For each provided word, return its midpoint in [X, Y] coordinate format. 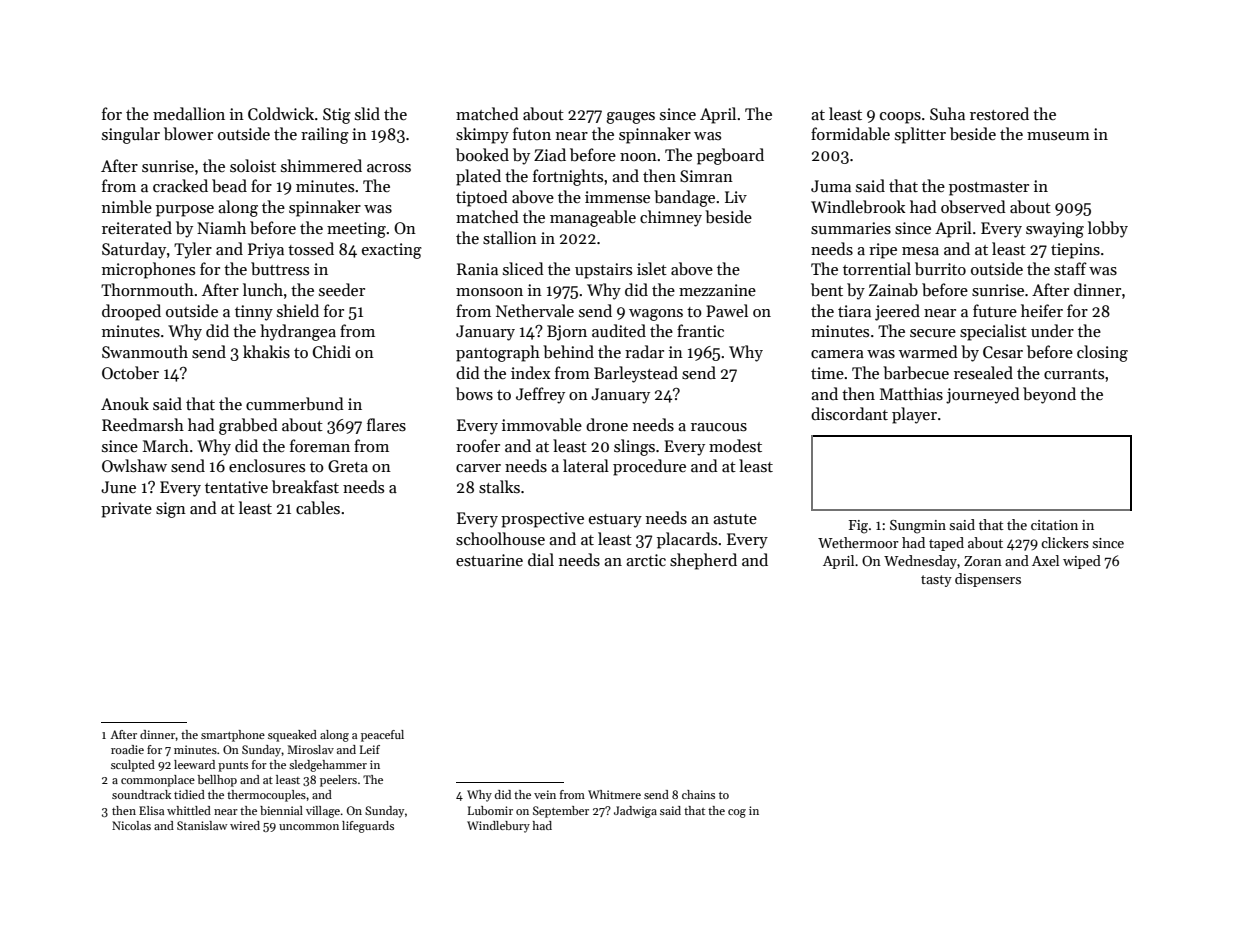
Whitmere [614, 794]
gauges [630, 118]
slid [367, 113]
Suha [947, 113]
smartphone [233, 736]
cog [737, 813]
